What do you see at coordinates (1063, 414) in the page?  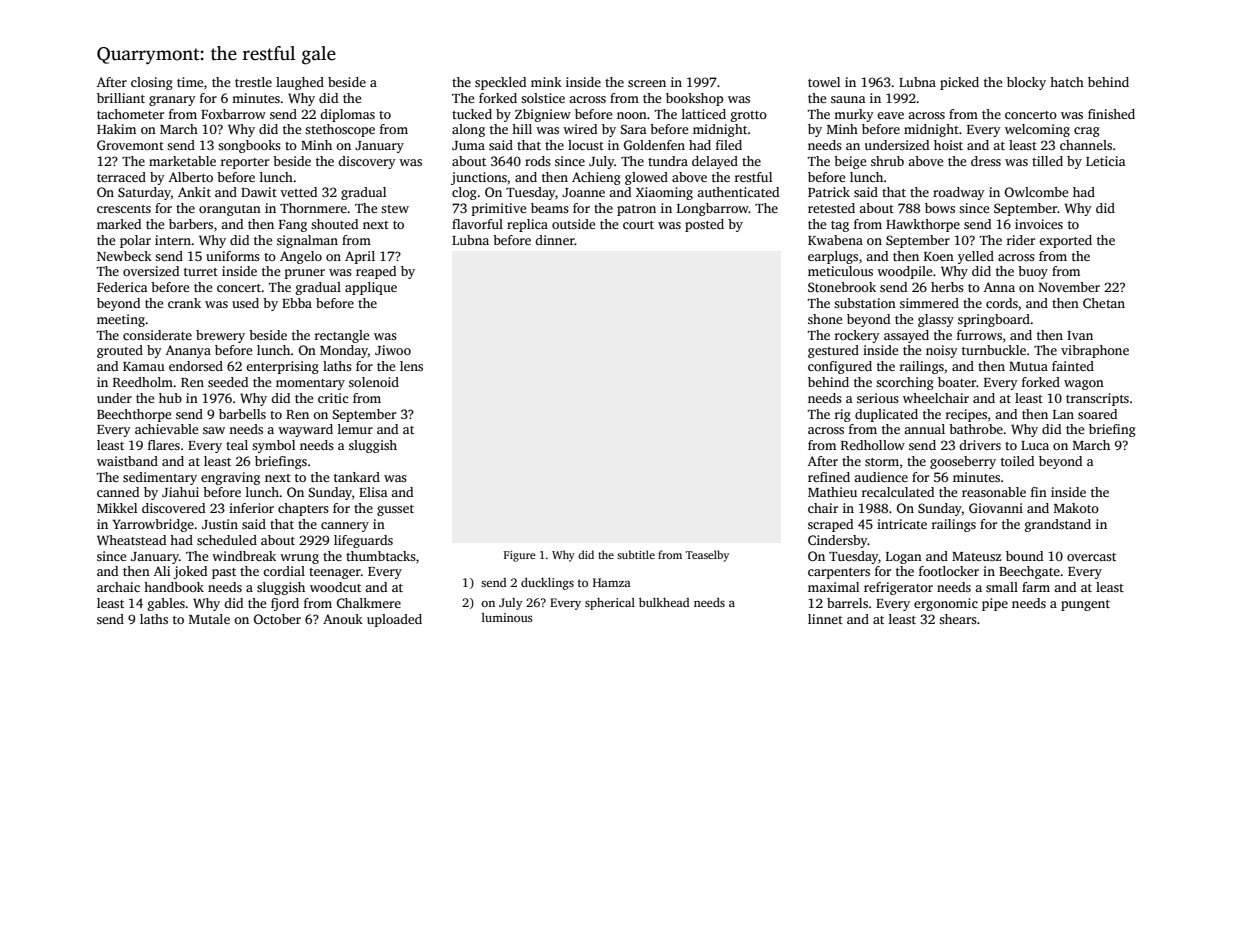 I see `Lan` at bounding box center [1063, 414].
